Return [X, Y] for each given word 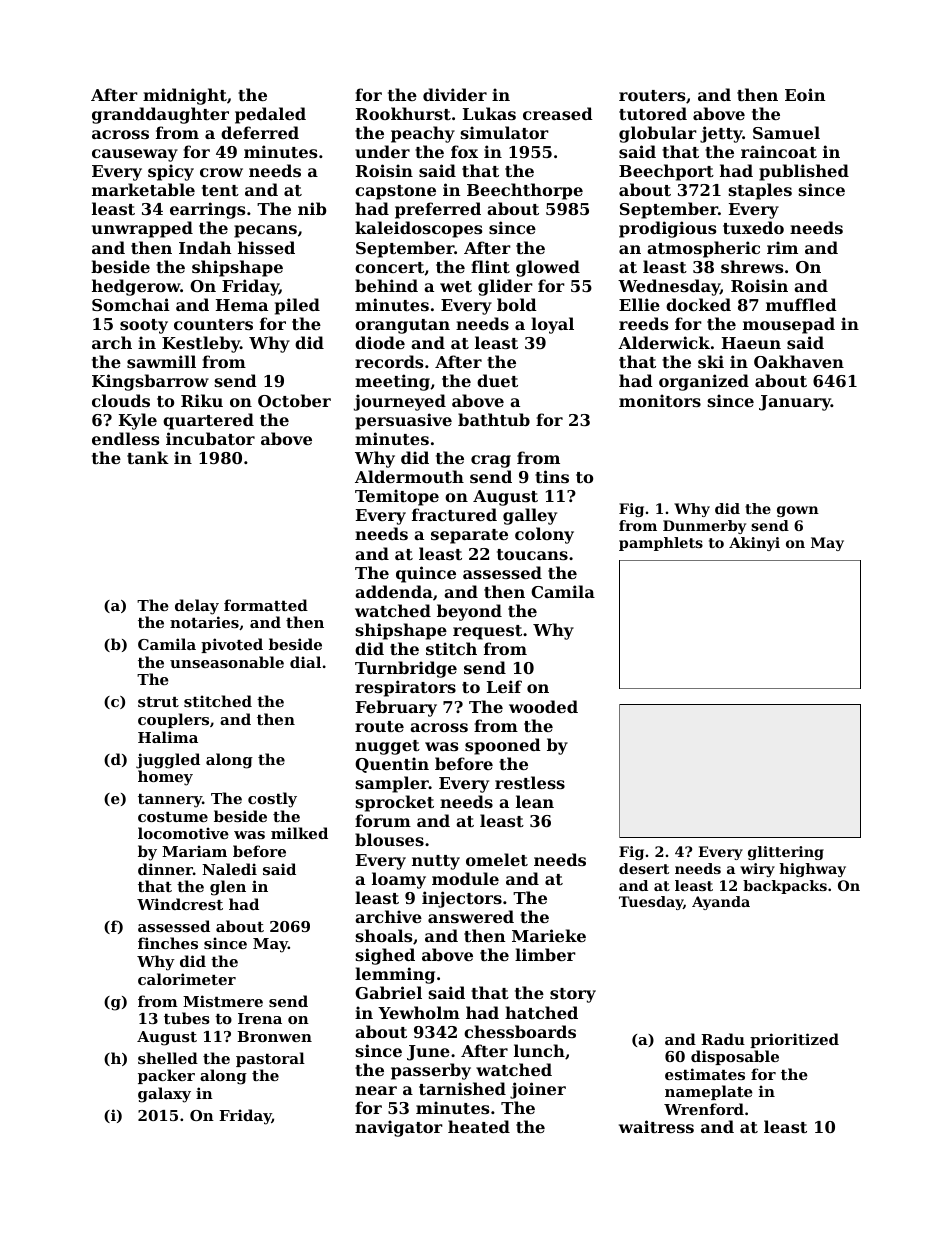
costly [272, 800]
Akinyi [754, 544]
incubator [210, 438]
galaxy [164, 1095]
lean [535, 801]
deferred [260, 132]
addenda [394, 591]
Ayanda [721, 903]
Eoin [805, 94]
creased [558, 113]
